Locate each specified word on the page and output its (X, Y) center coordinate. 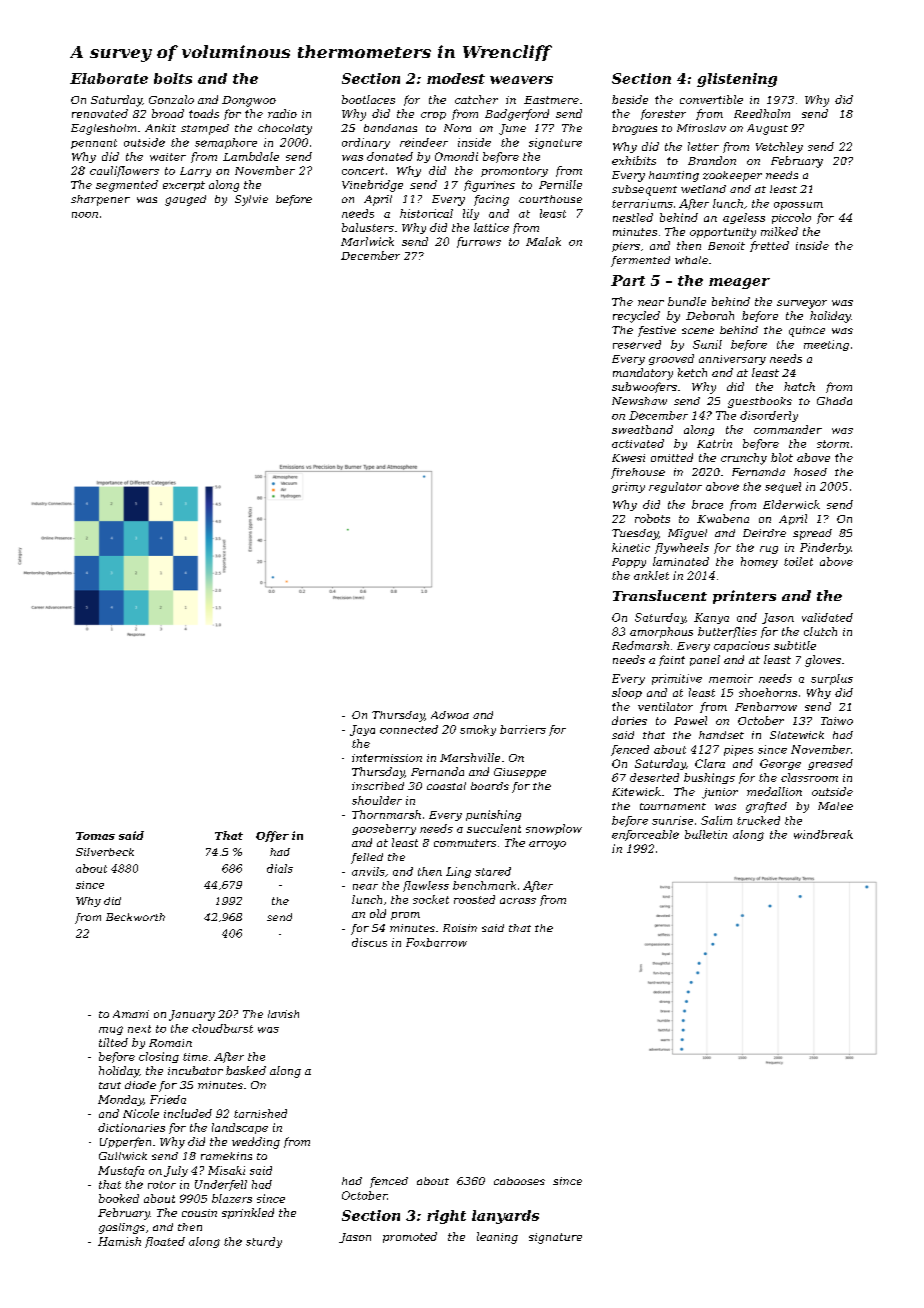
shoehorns (768, 692)
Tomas (95, 836)
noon (85, 215)
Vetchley (779, 147)
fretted (769, 246)
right (446, 1217)
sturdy (264, 1242)
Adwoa (450, 715)
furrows (479, 242)
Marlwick (367, 241)
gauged (185, 200)
